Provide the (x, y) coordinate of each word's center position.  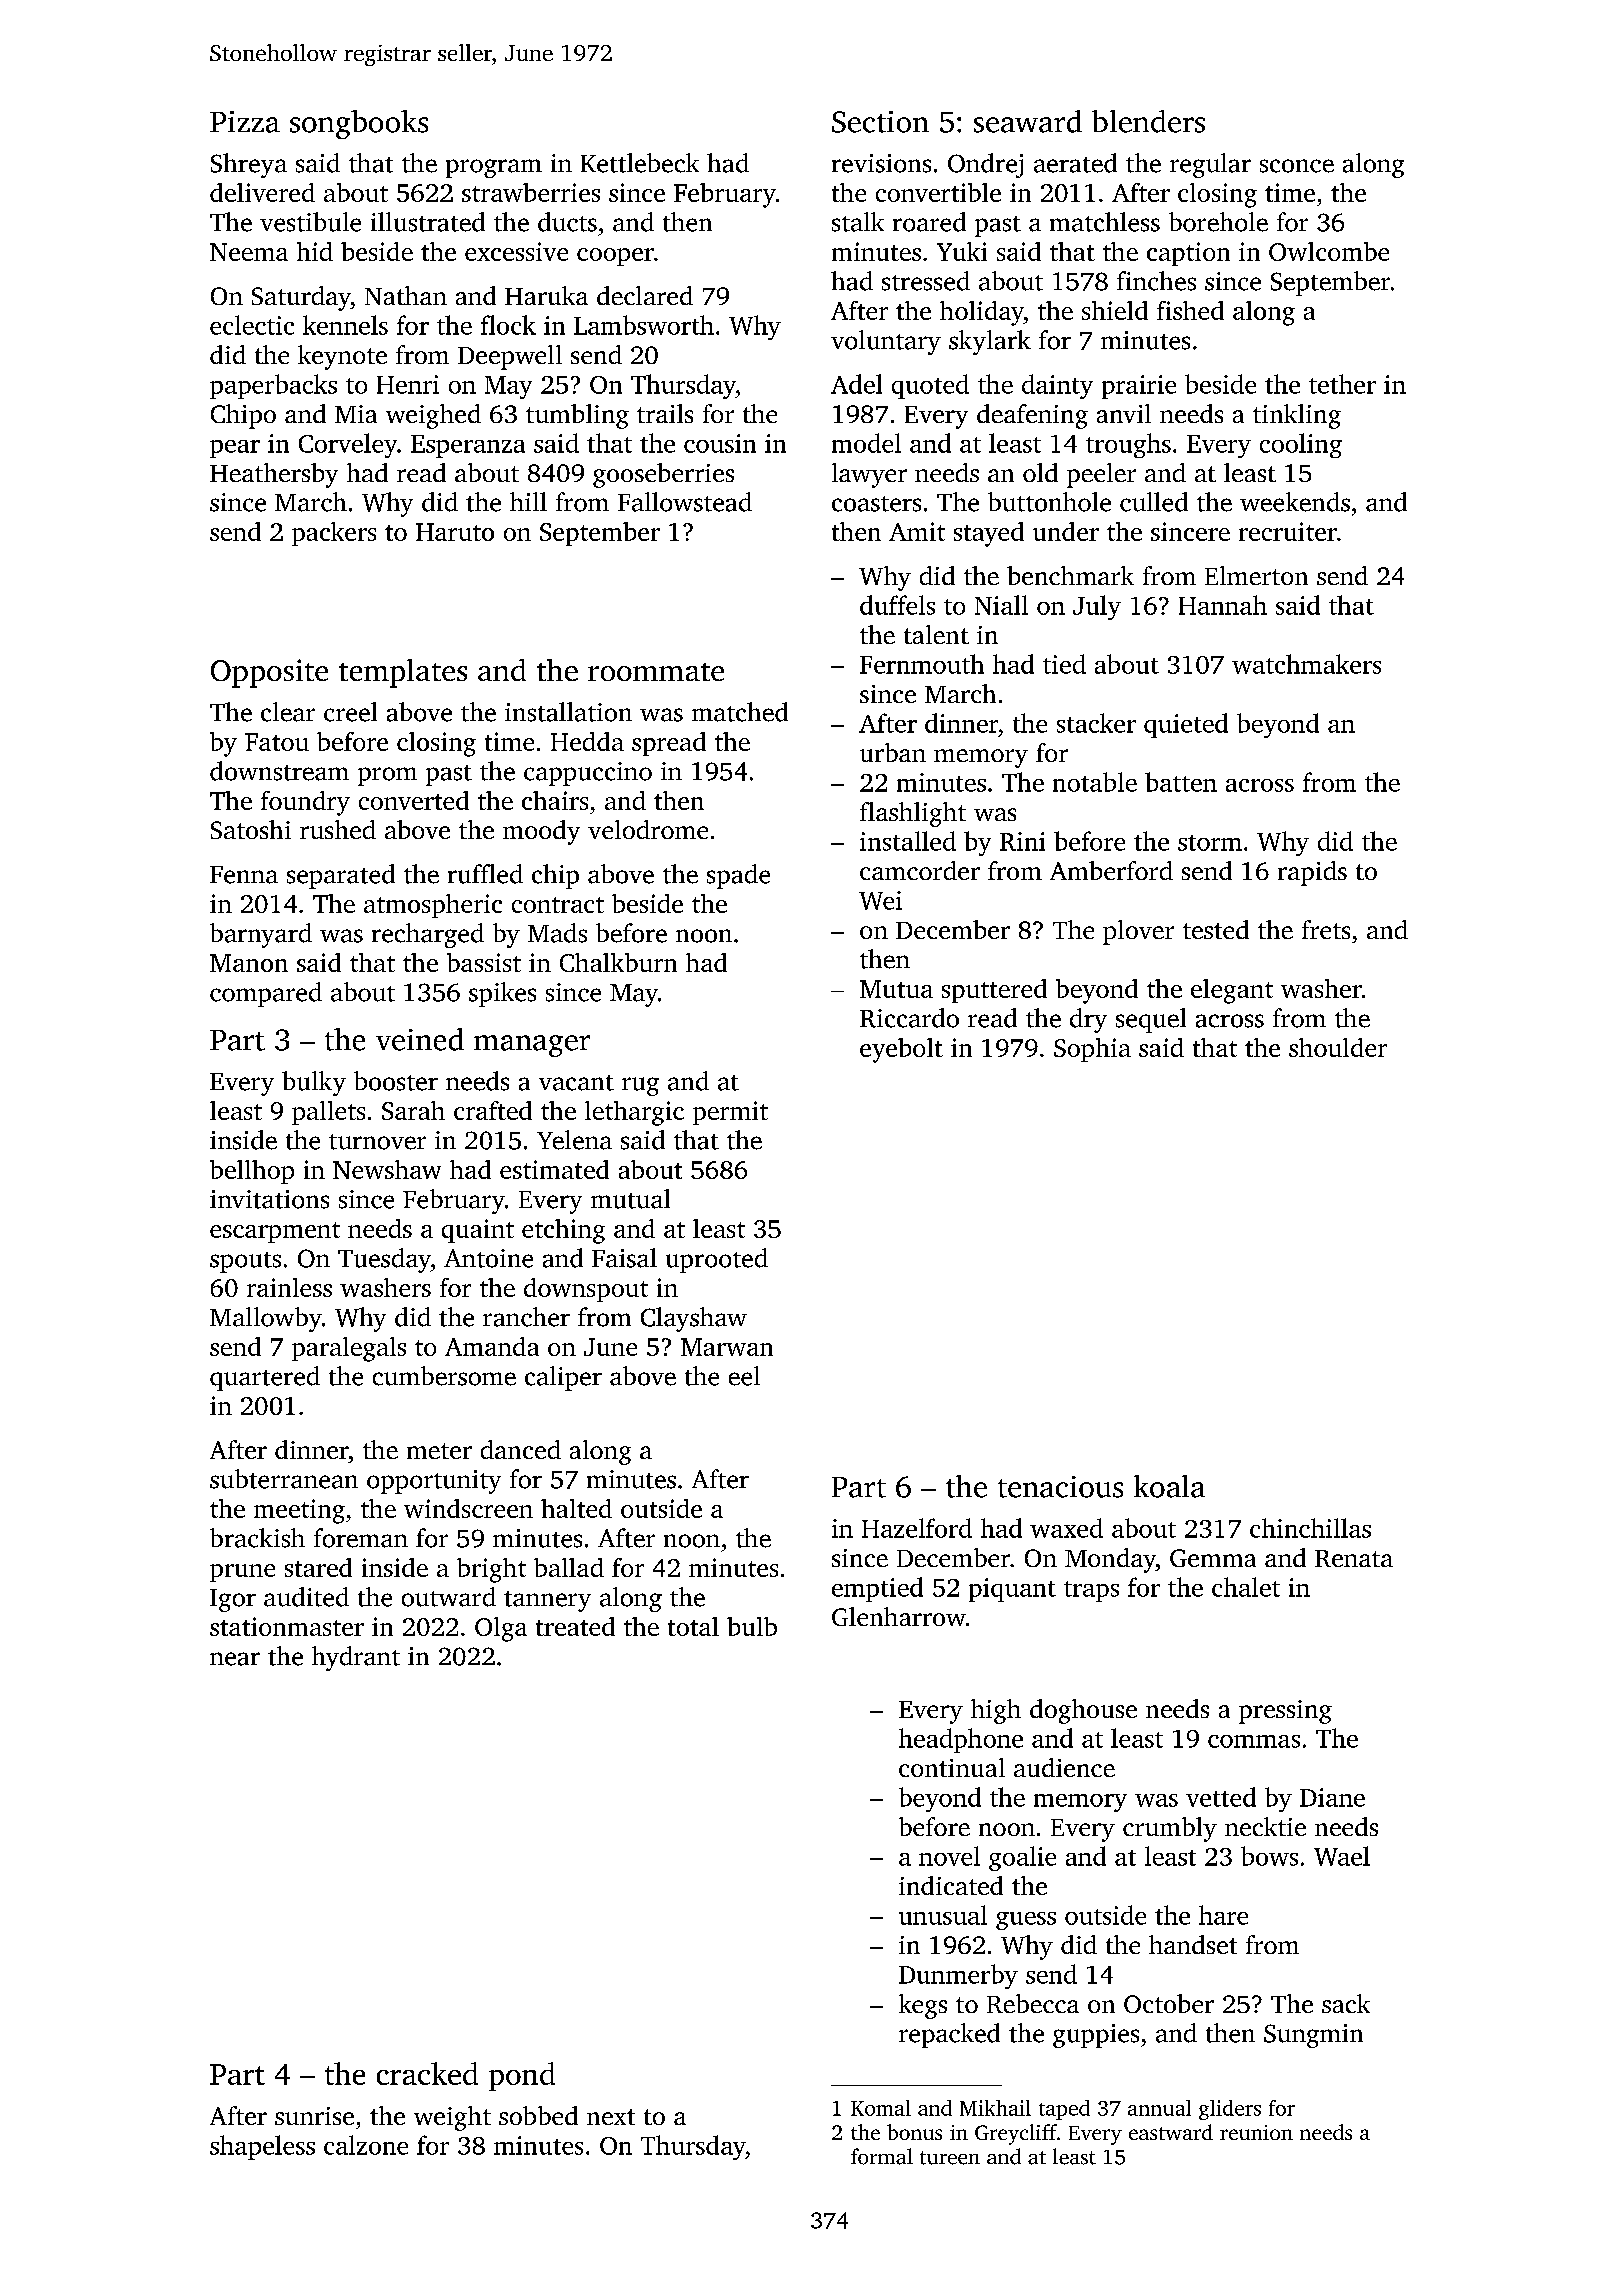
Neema (249, 252)
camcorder (920, 870)
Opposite (269, 673)
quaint (478, 1231)
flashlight (913, 814)
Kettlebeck (640, 163)
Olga (501, 1629)
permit (730, 1113)
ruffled (485, 874)
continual (952, 1767)
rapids (1312, 873)
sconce (1297, 166)
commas (1254, 1741)
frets (1326, 929)
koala (1169, 1486)
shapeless (262, 2147)
